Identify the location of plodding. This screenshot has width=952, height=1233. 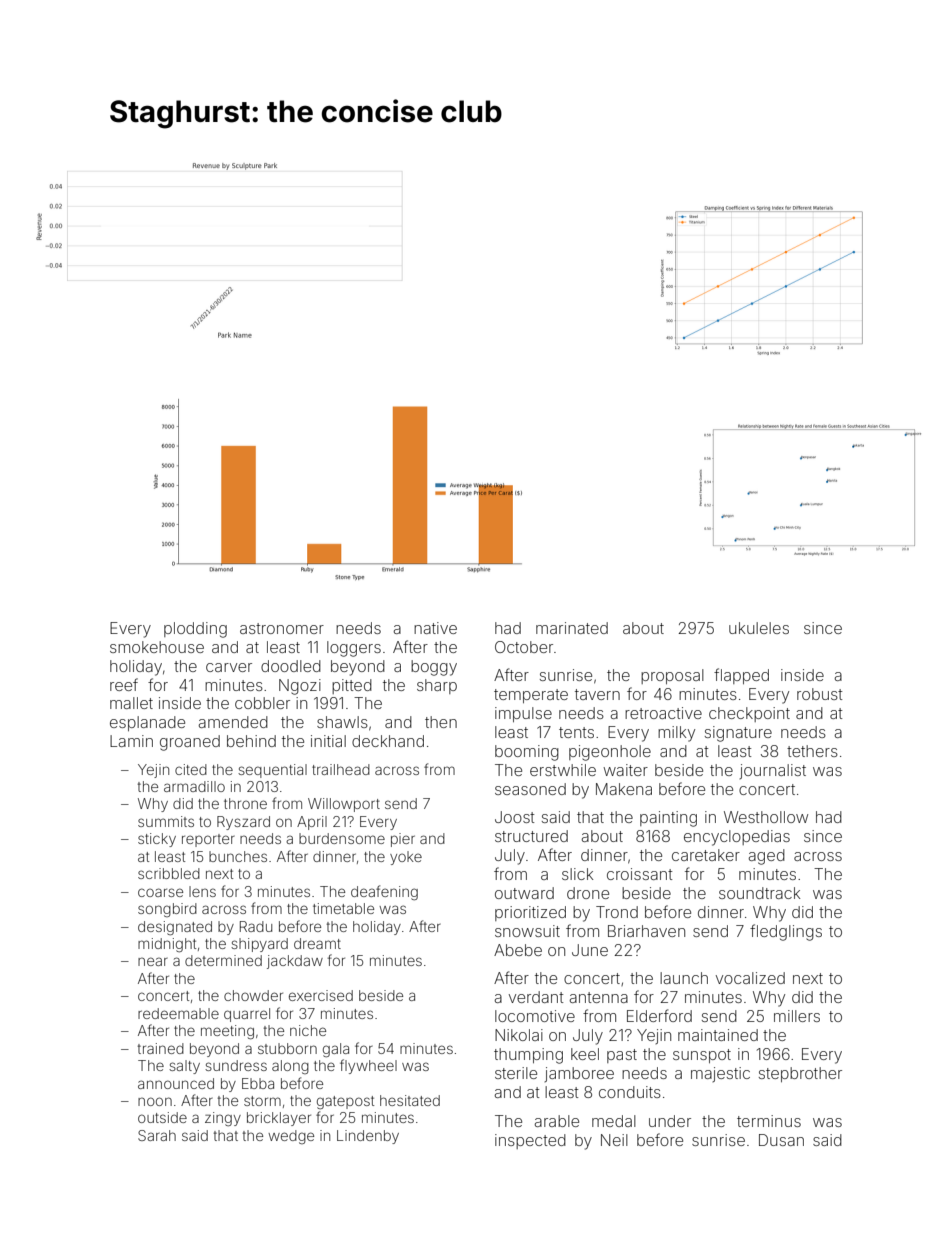
(195, 630).
